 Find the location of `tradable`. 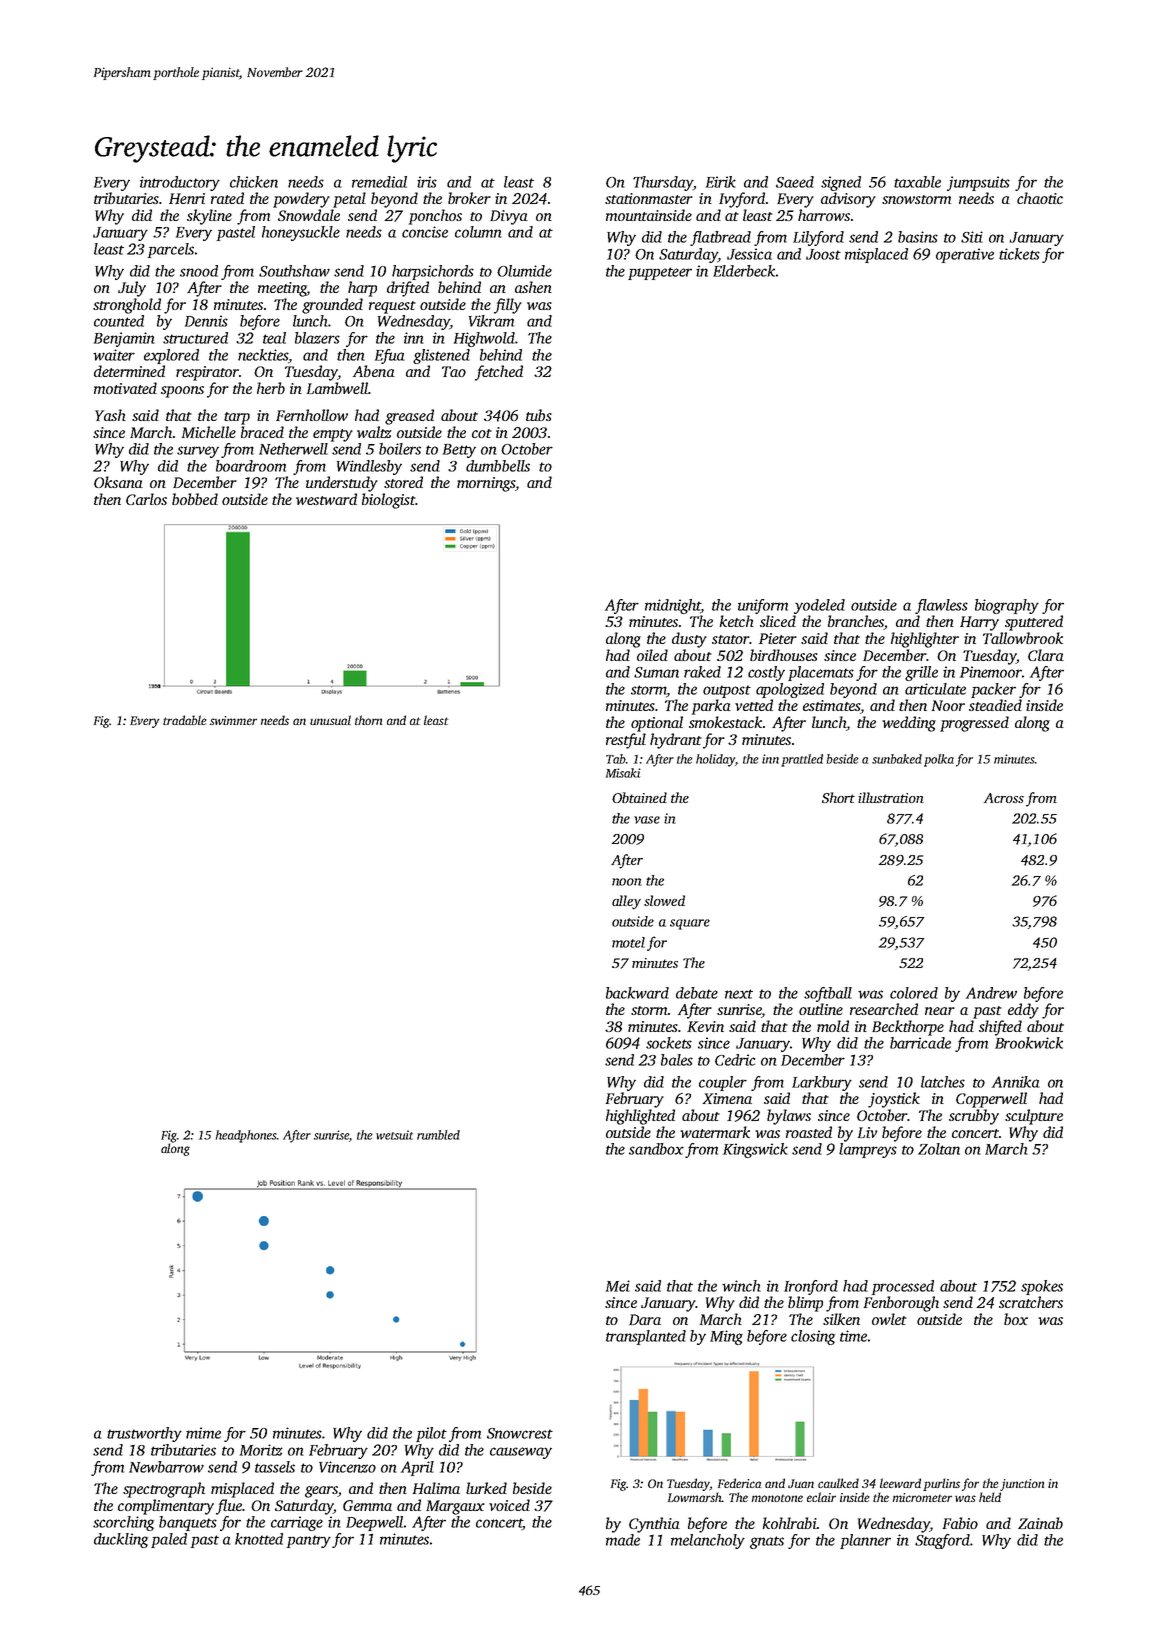

tradable is located at coordinates (185, 720).
